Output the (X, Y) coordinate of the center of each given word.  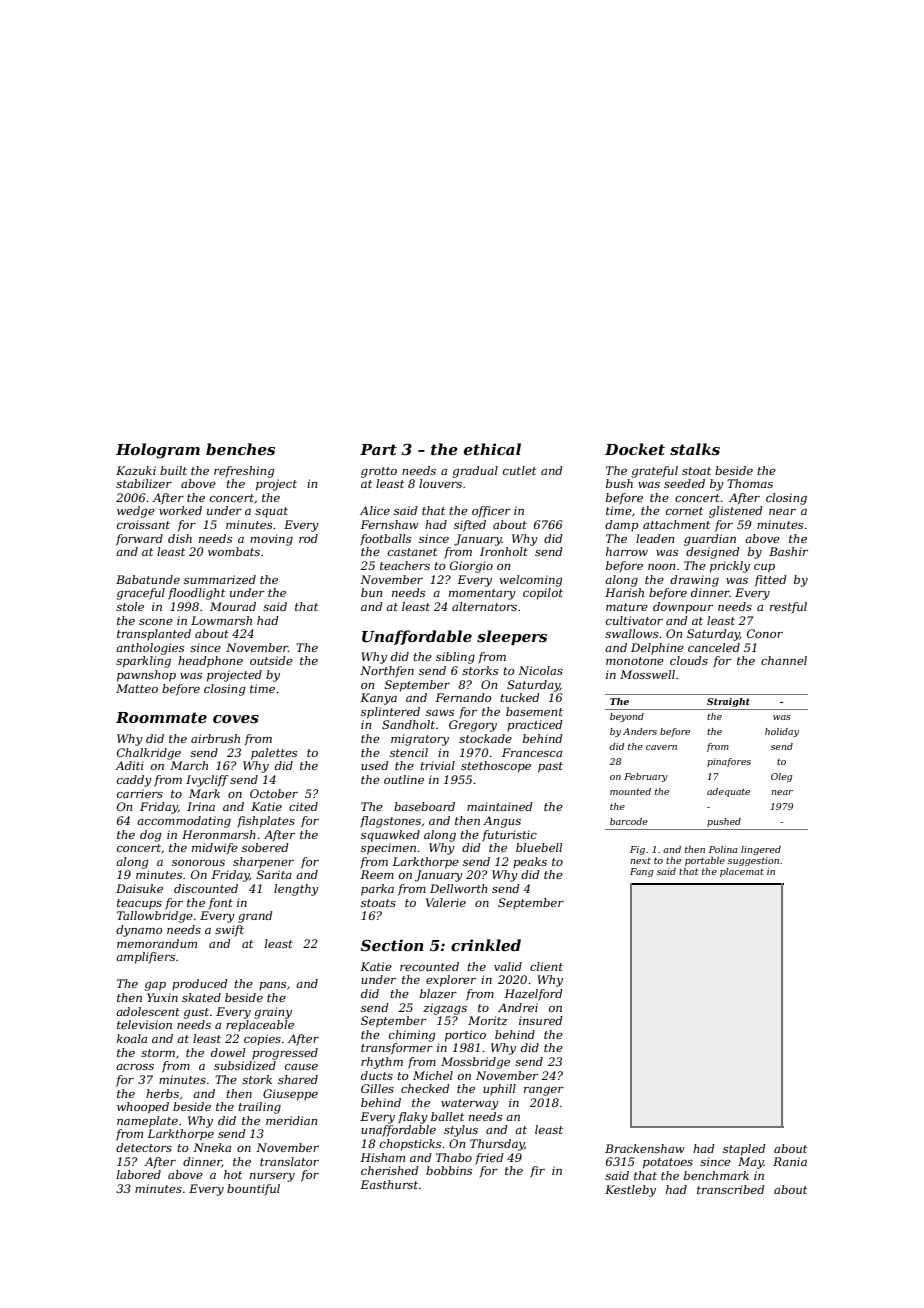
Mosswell (647, 674)
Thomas (750, 483)
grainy (273, 1013)
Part (378, 449)
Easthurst (389, 1184)
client (546, 966)
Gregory (473, 726)
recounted (429, 966)
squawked (390, 836)
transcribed (731, 1189)
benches (240, 449)
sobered (265, 847)
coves (236, 719)
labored (139, 1174)
